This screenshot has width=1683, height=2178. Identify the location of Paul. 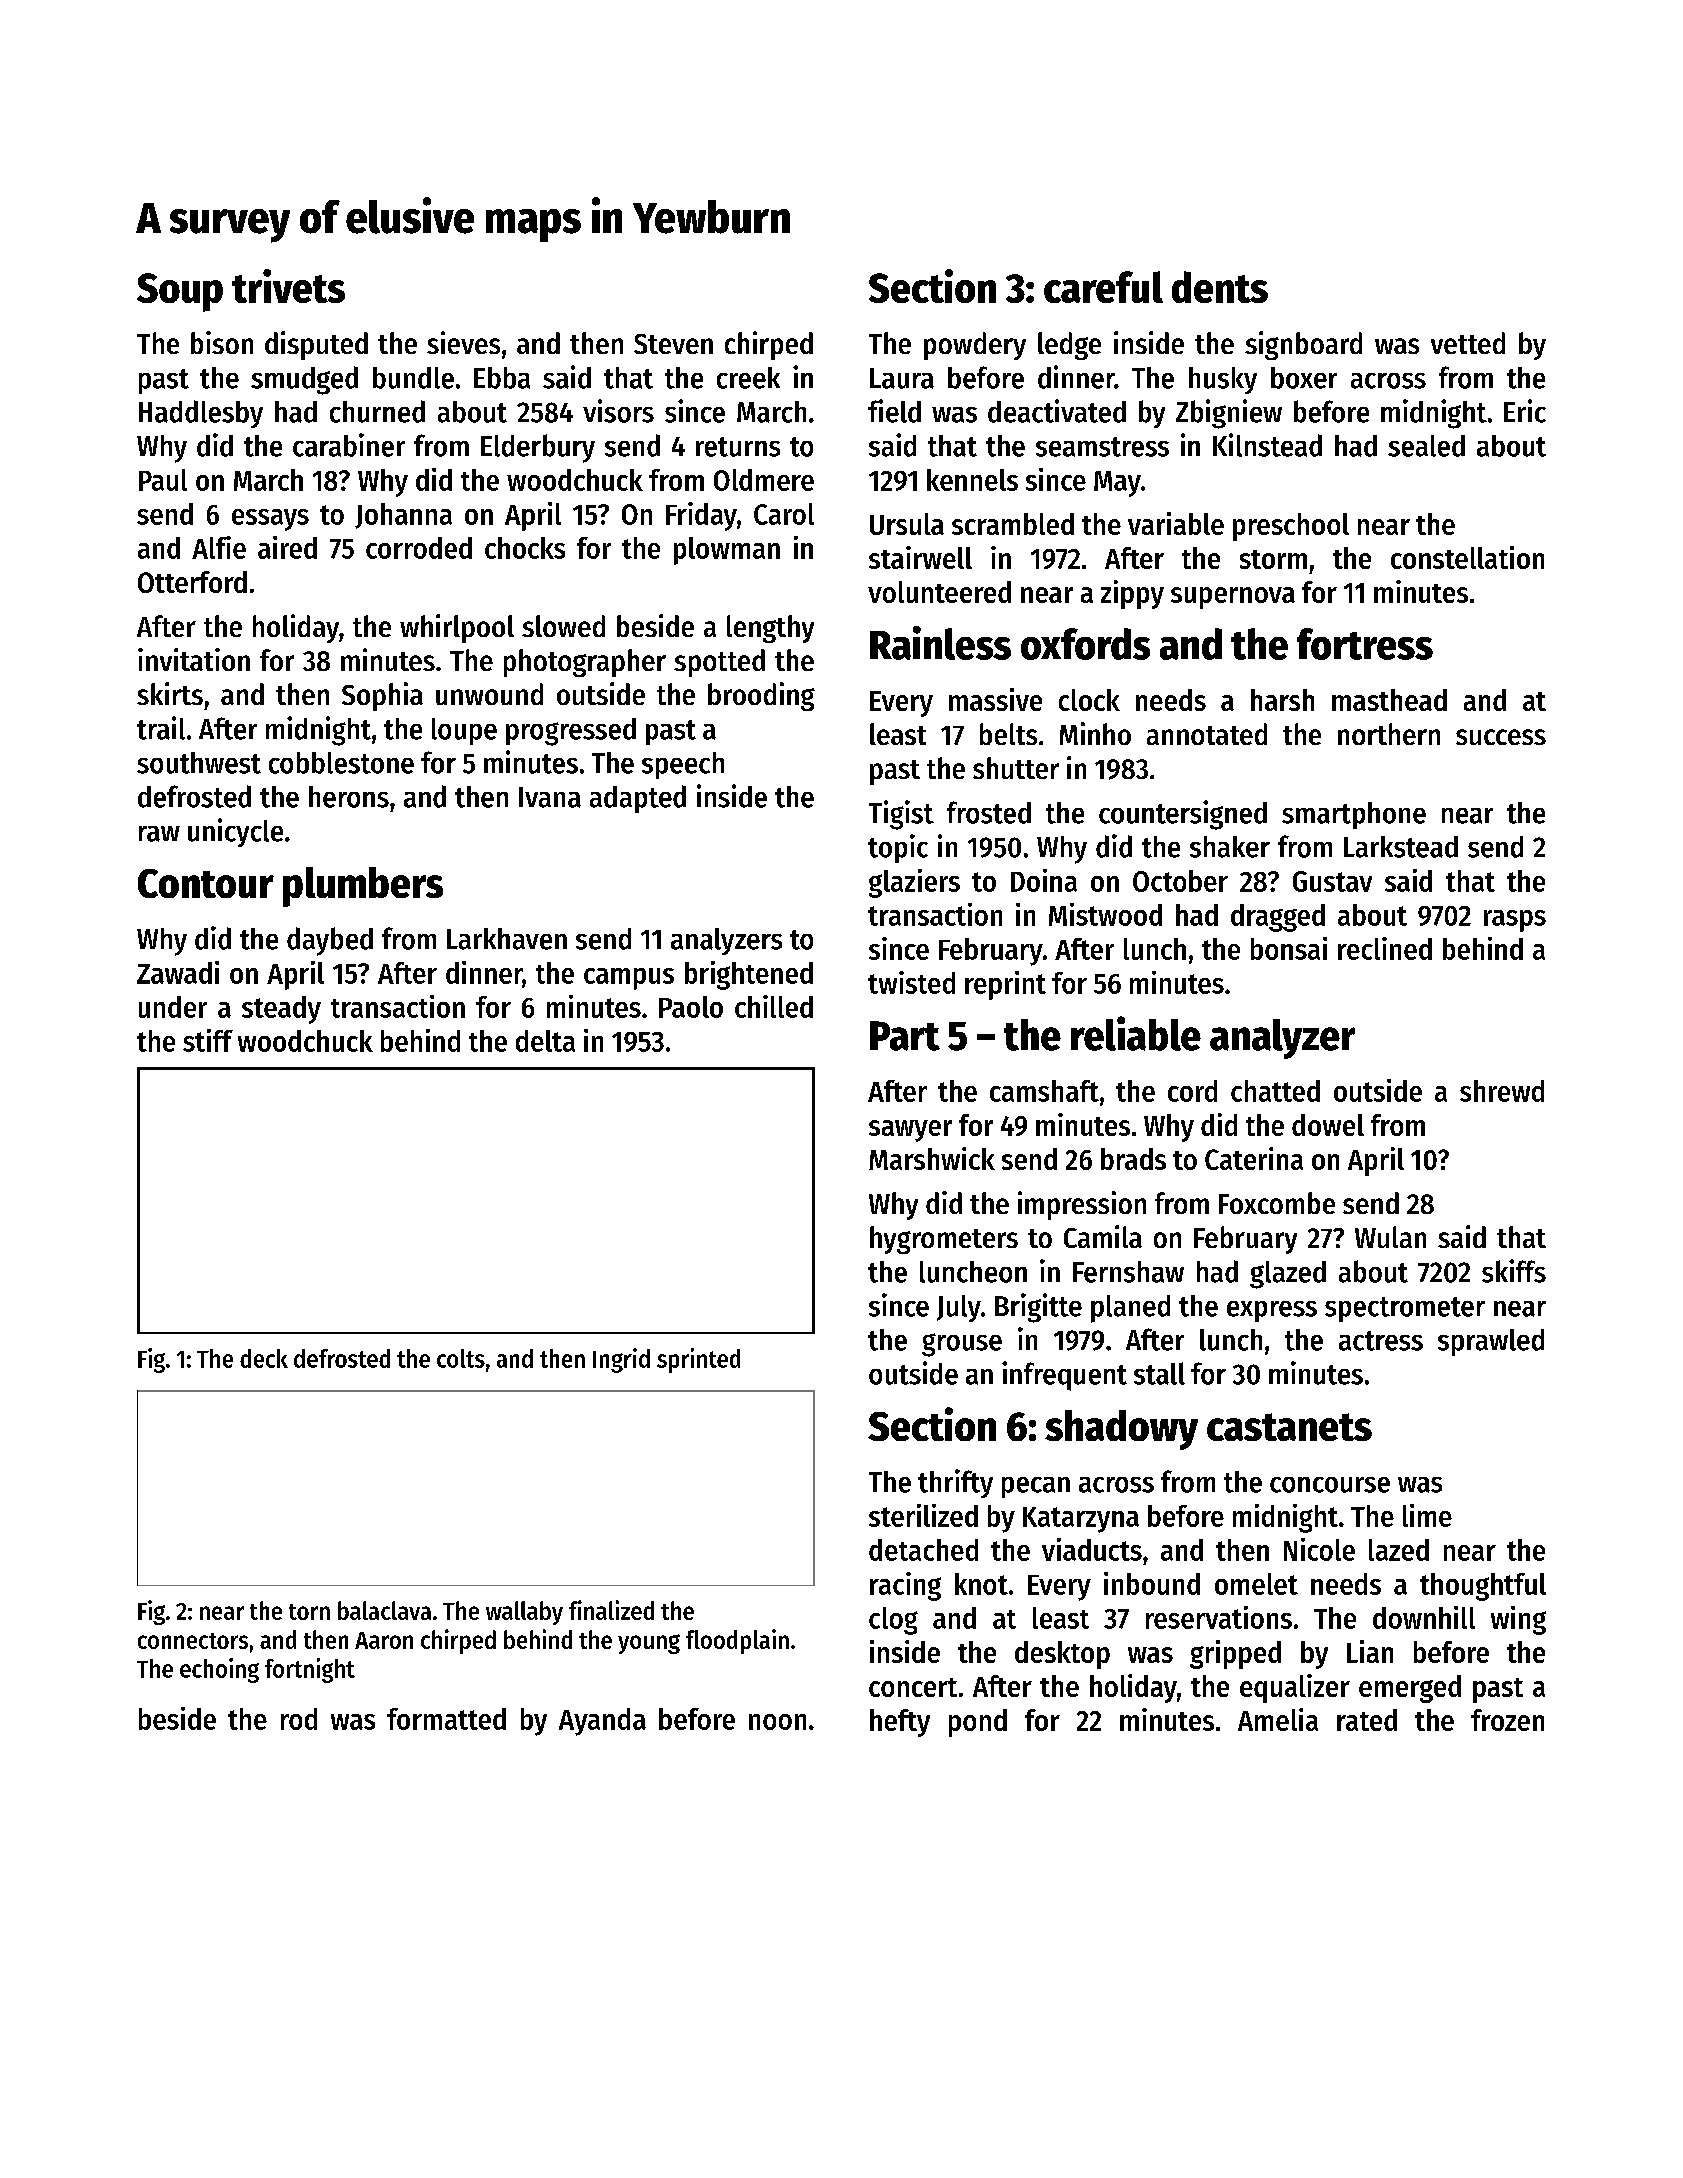
(163, 480).
